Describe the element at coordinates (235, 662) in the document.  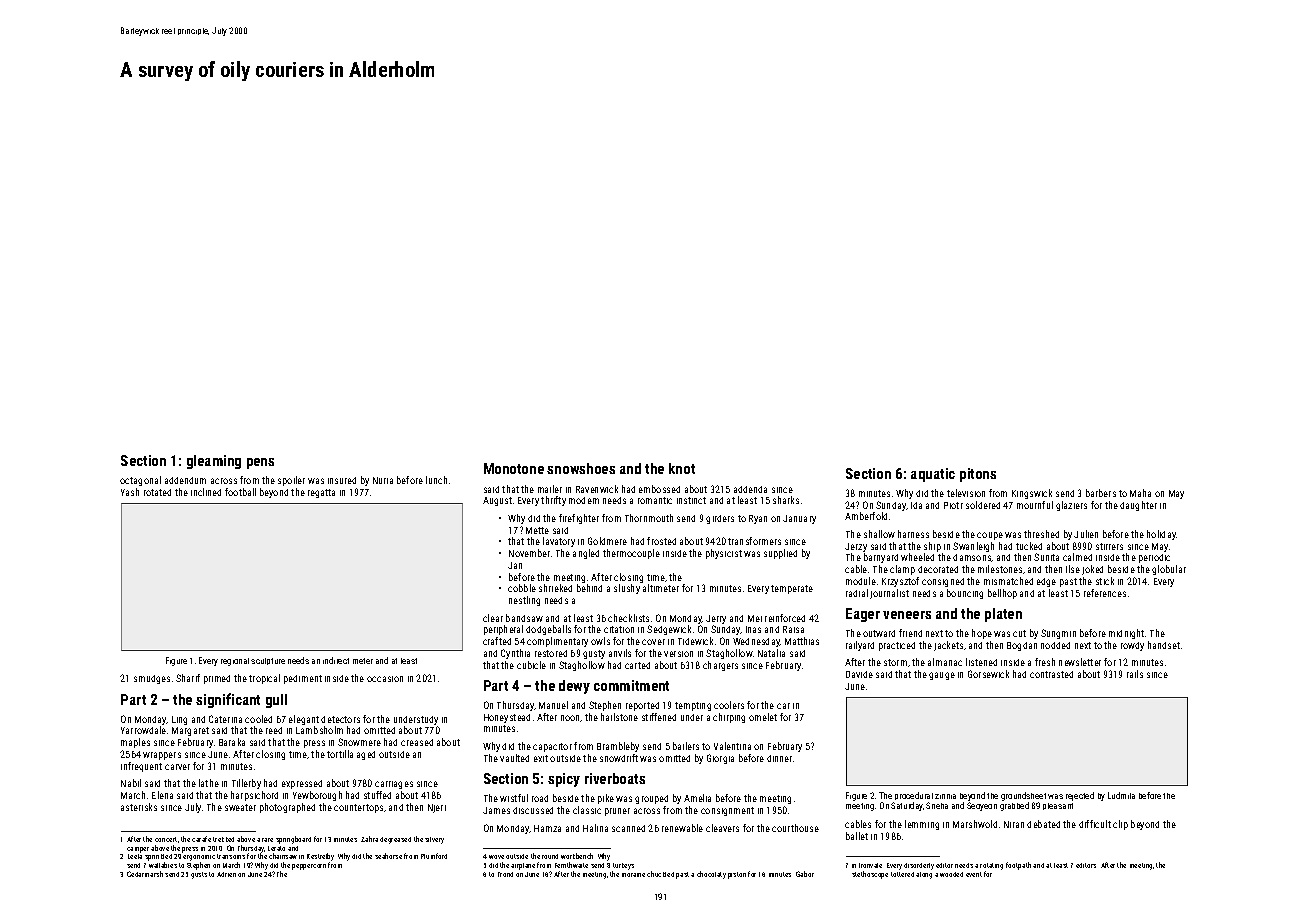
I see `regional` at that location.
